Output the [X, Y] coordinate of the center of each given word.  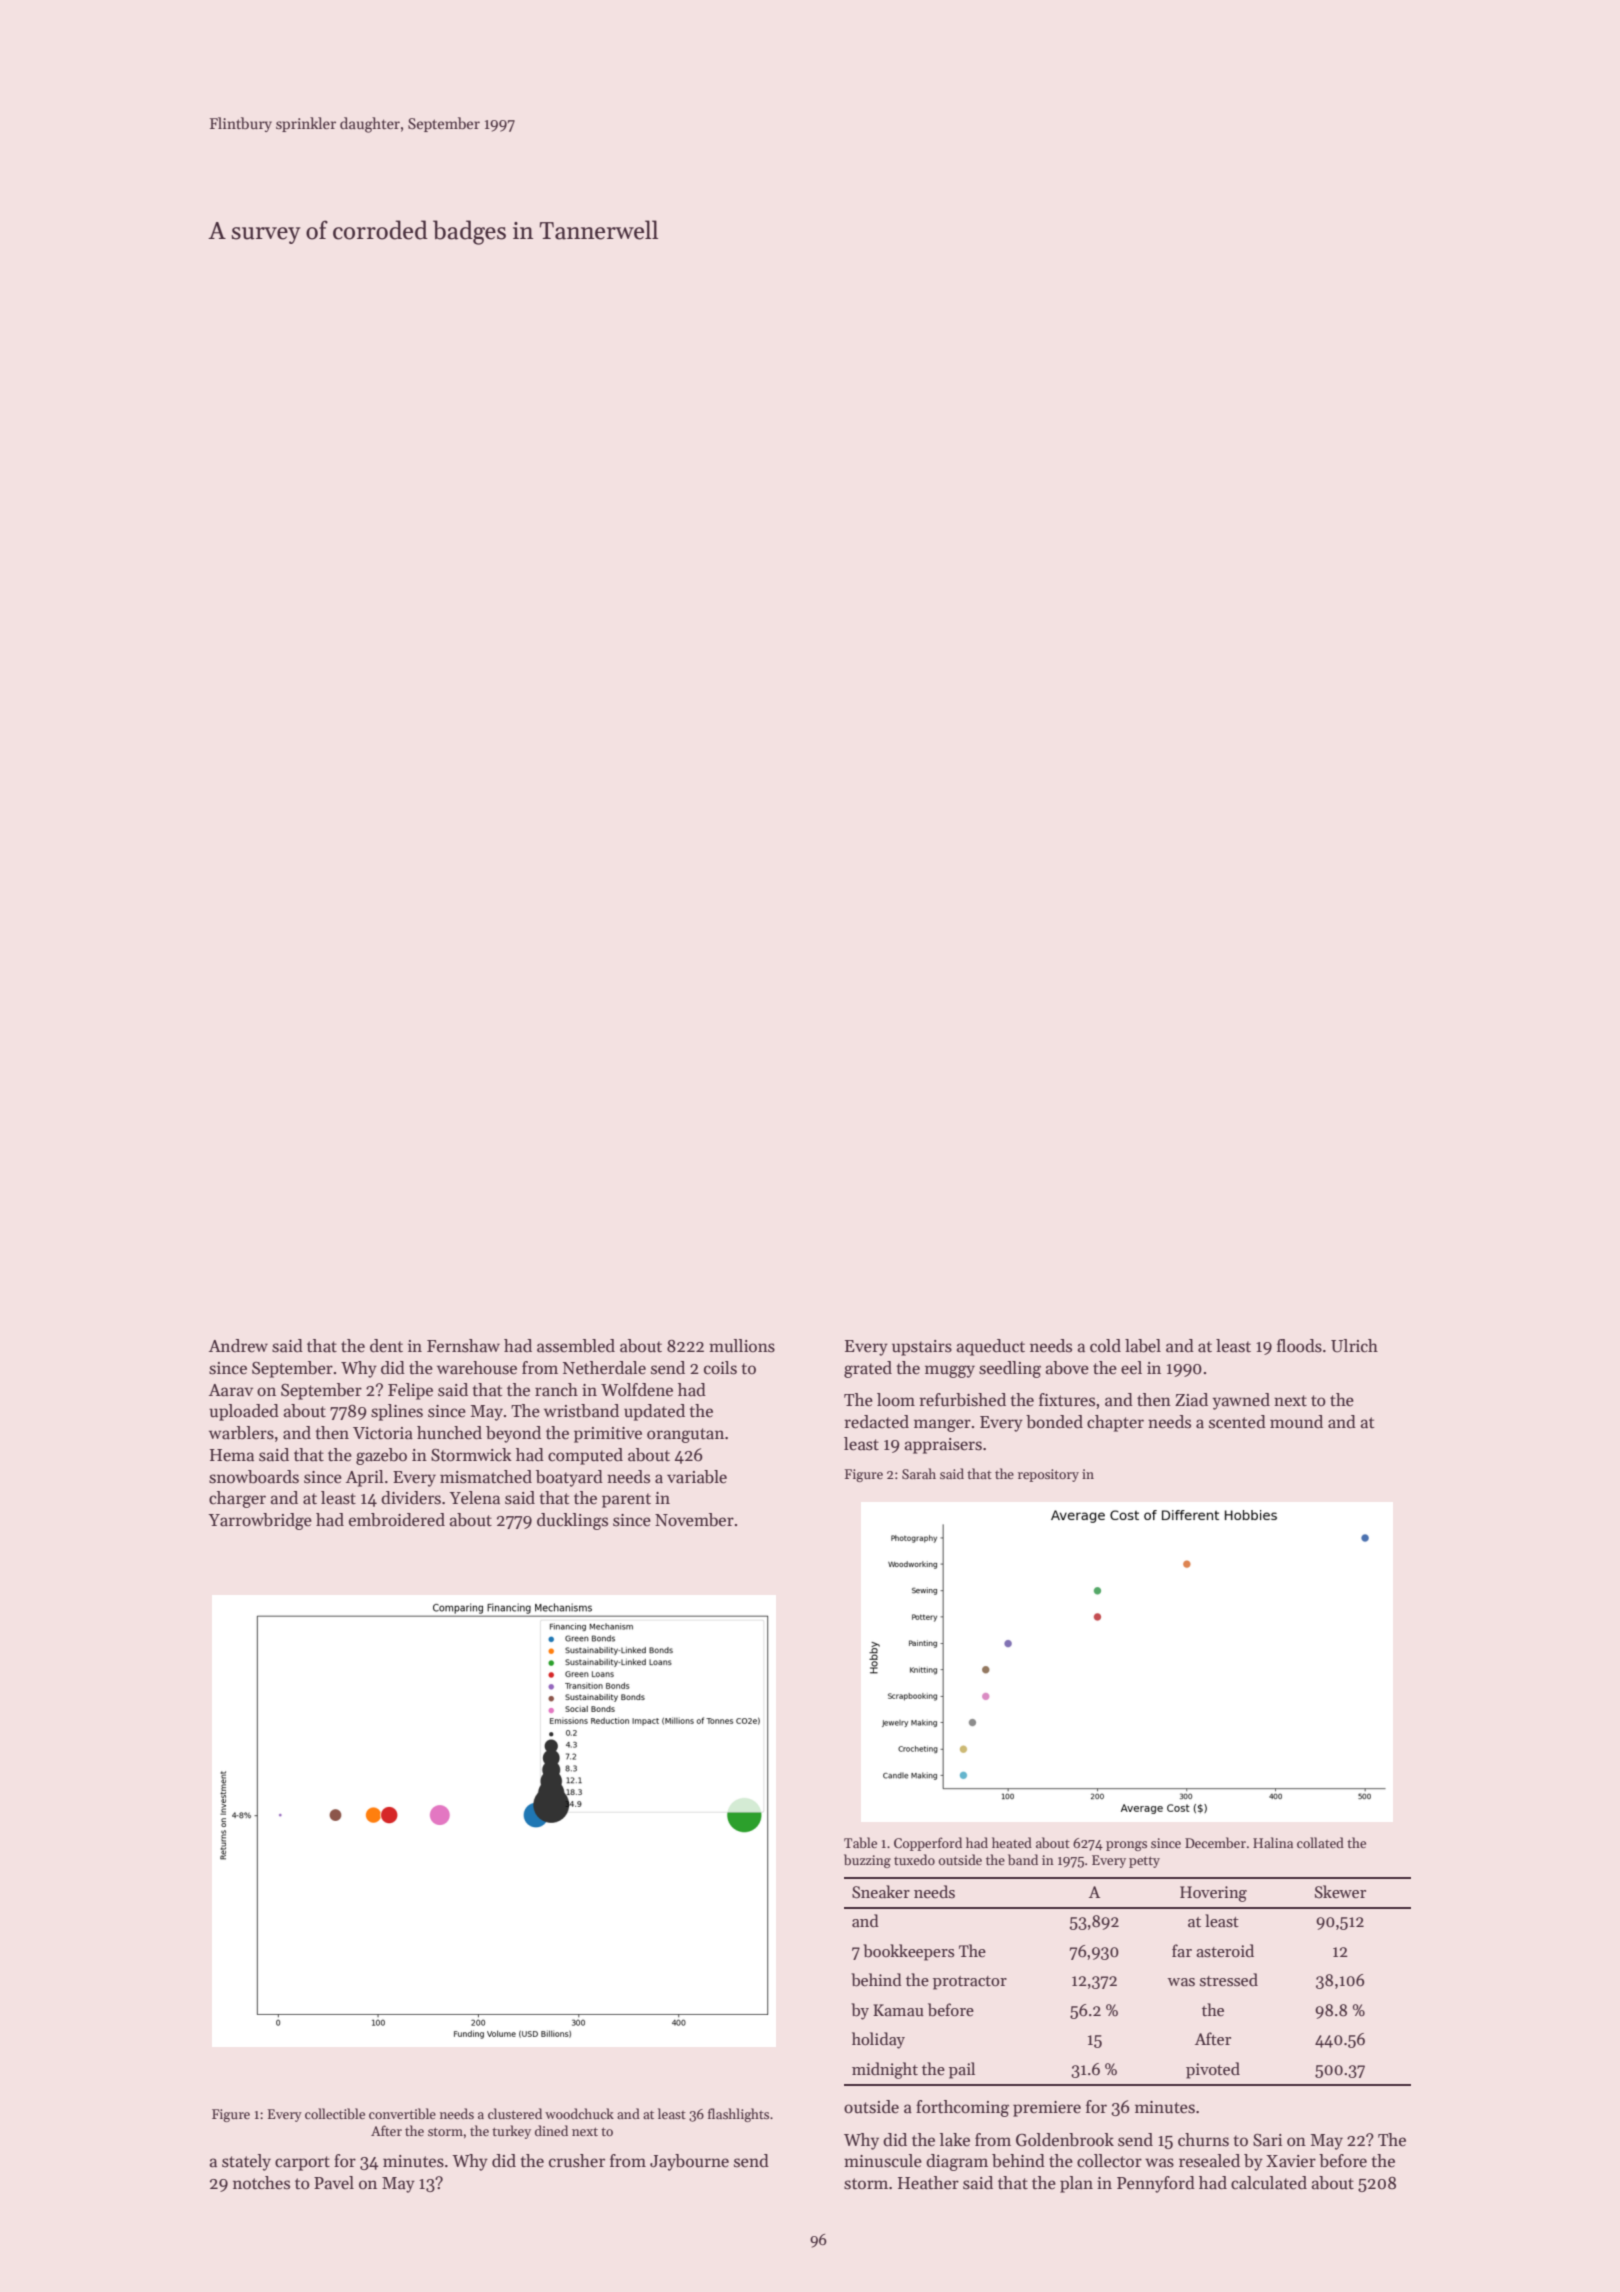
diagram [957, 2162]
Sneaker [881, 1892]
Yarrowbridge [260, 1521]
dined [551, 2130]
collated [1320, 1842]
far [1182, 1950]
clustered [515, 2113]
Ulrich [1354, 1346]
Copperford [928, 1844]
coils [720, 1368]
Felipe [410, 1391]
